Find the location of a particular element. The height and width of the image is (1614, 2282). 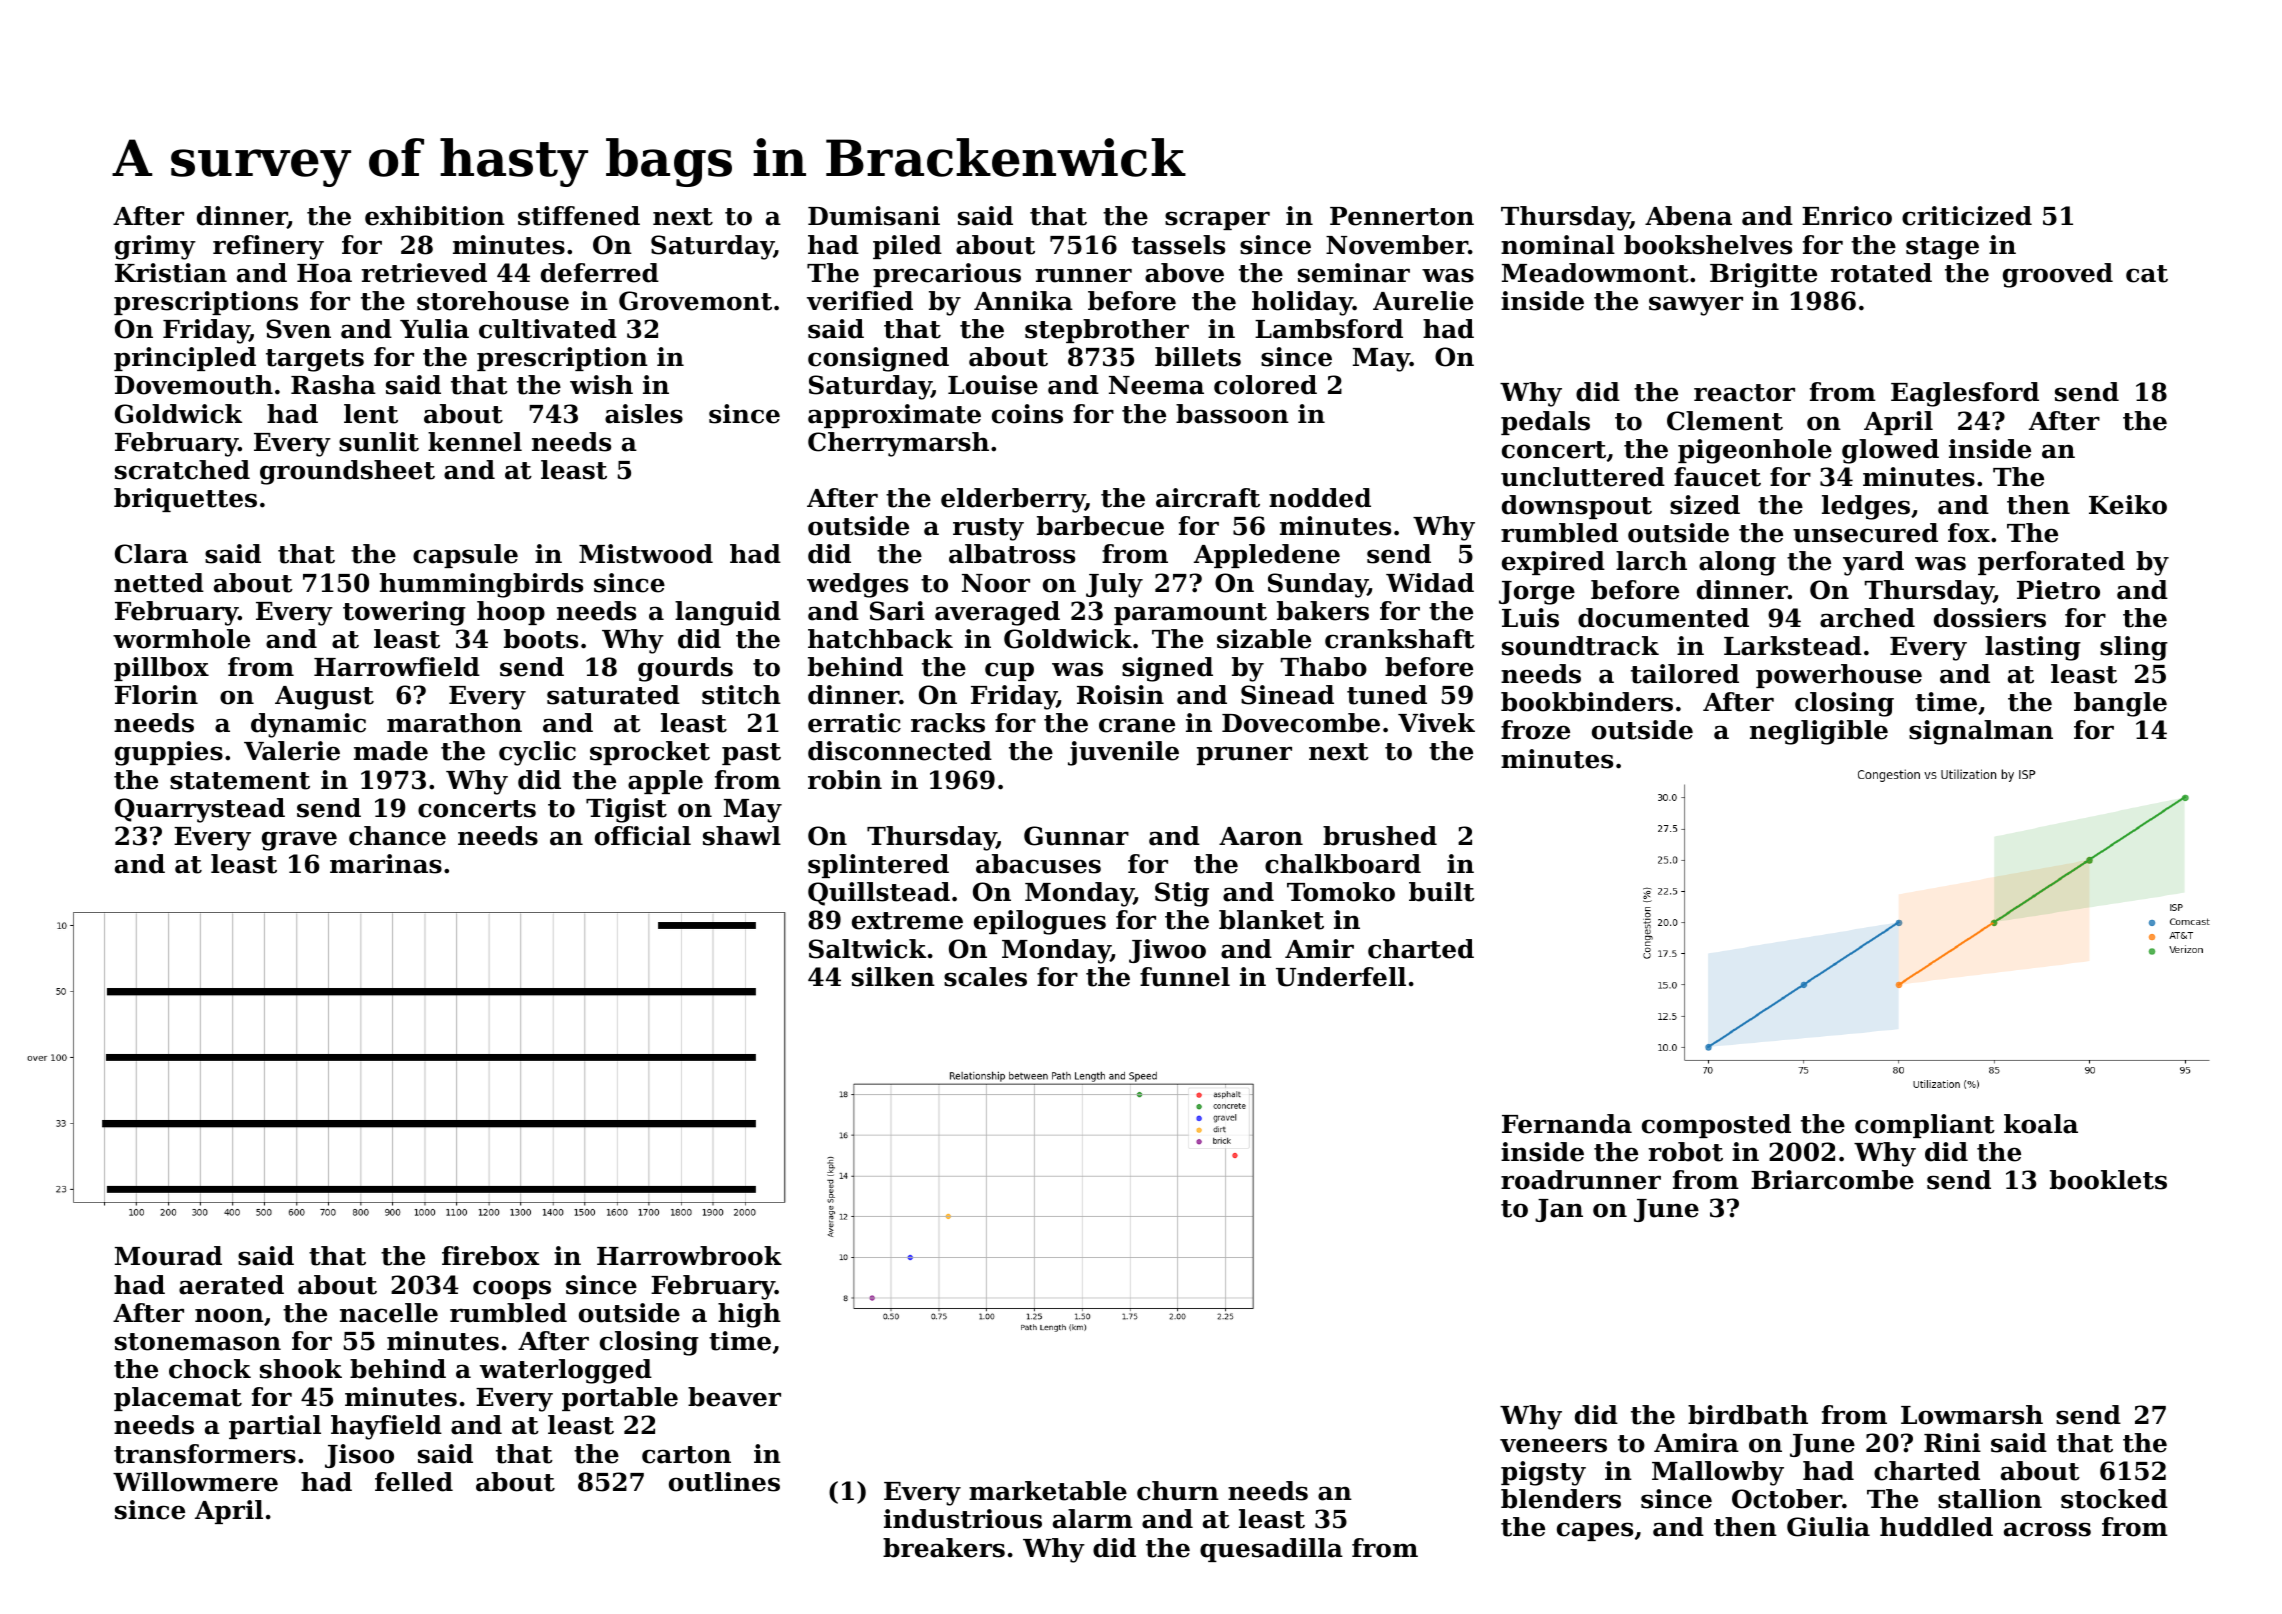

silken is located at coordinates (893, 977).
